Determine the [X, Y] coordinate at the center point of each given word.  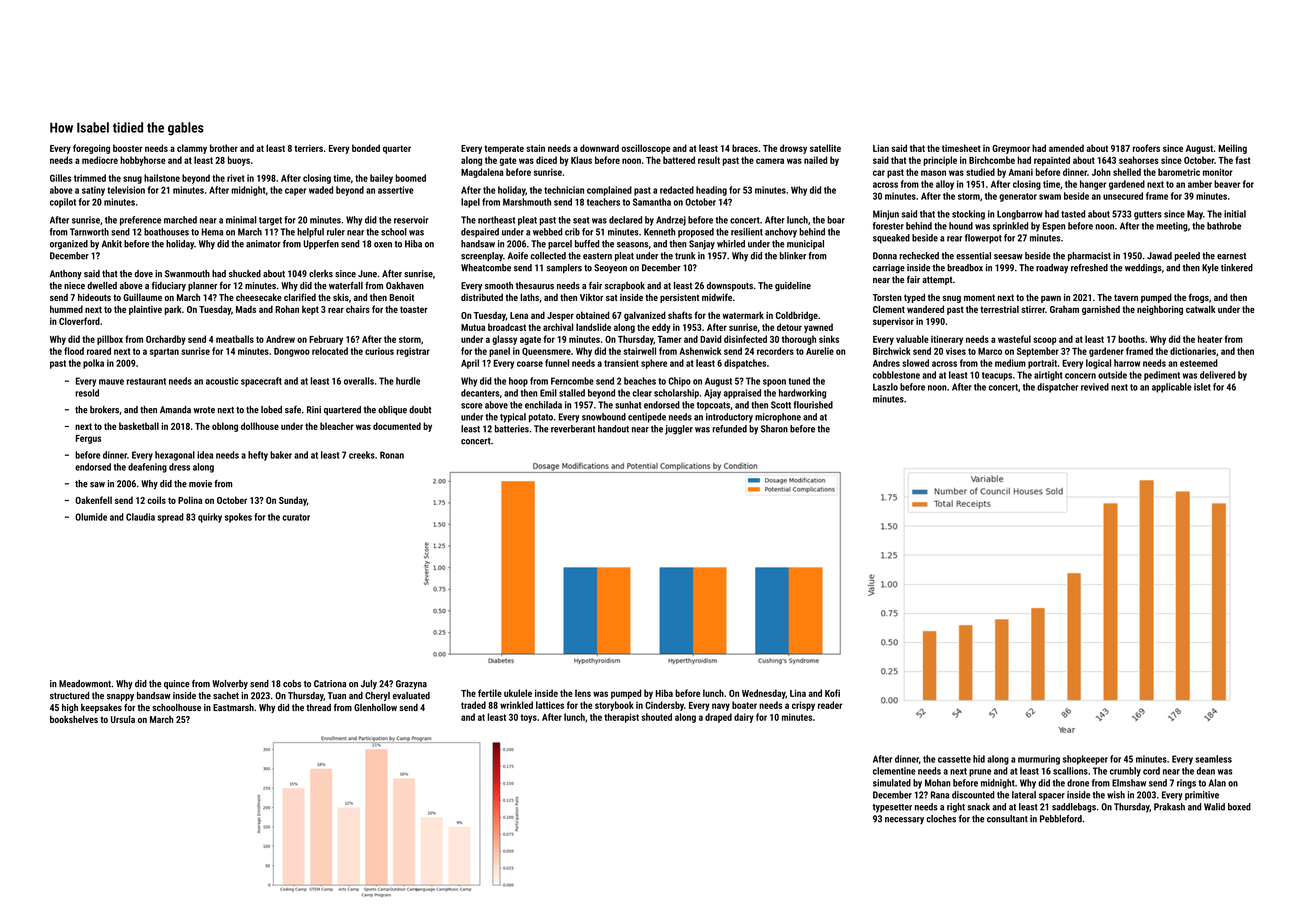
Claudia [140, 517]
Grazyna [411, 684]
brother [224, 148]
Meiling [1232, 149]
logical [1098, 364]
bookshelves [74, 719]
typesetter [892, 808]
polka [93, 364]
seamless [1213, 759]
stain [535, 148]
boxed [1239, 807]
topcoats [713, 406]
